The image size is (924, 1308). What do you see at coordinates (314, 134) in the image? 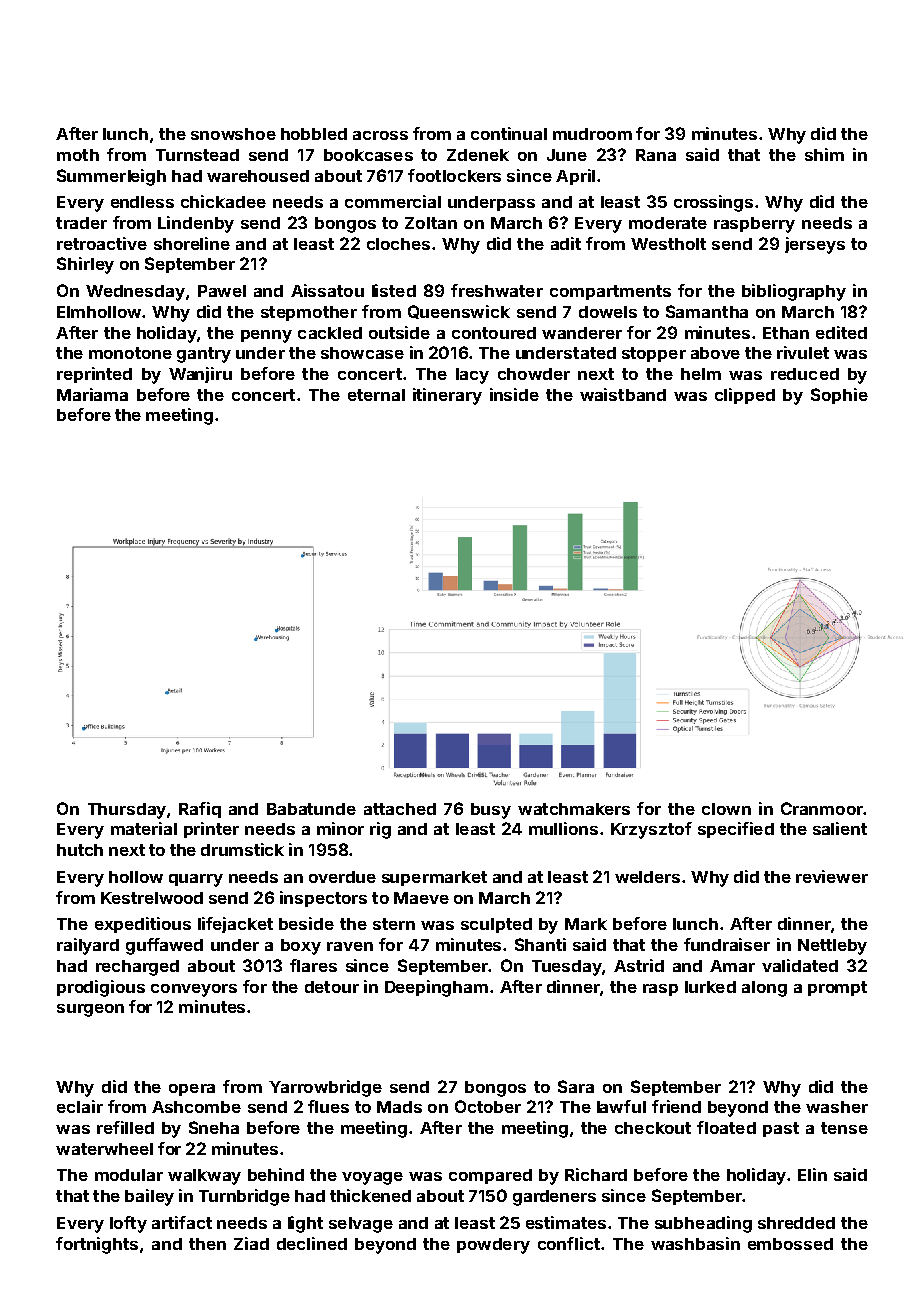
I see `hobbled` at bounding box center [314, 134].
